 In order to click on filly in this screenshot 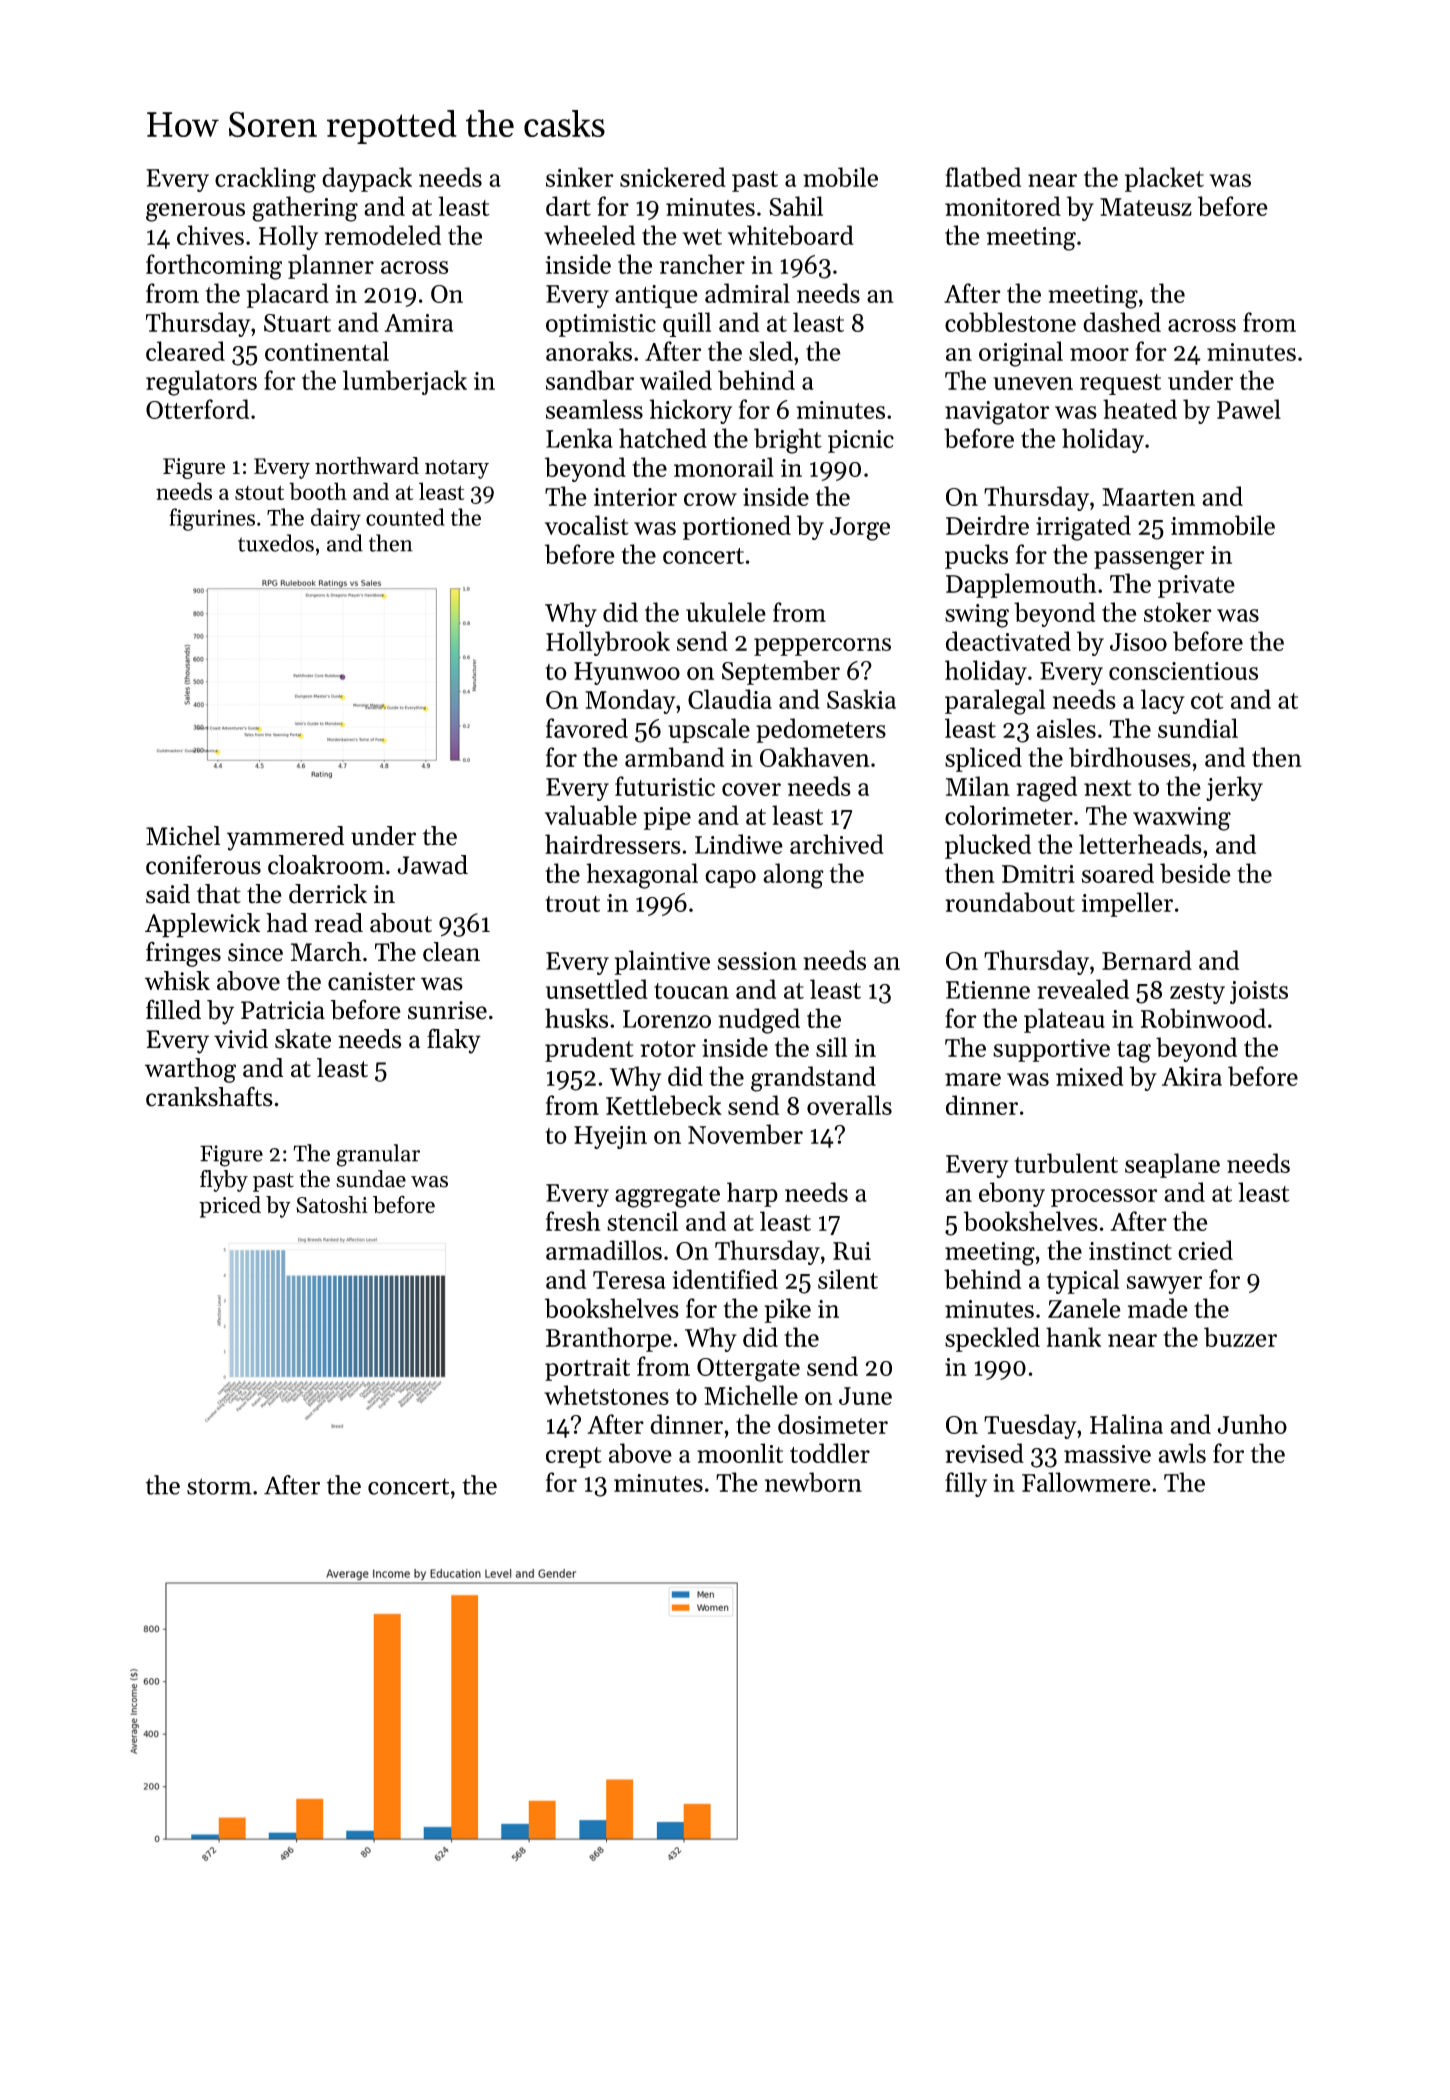, I will do `click(966, 1484)`.
